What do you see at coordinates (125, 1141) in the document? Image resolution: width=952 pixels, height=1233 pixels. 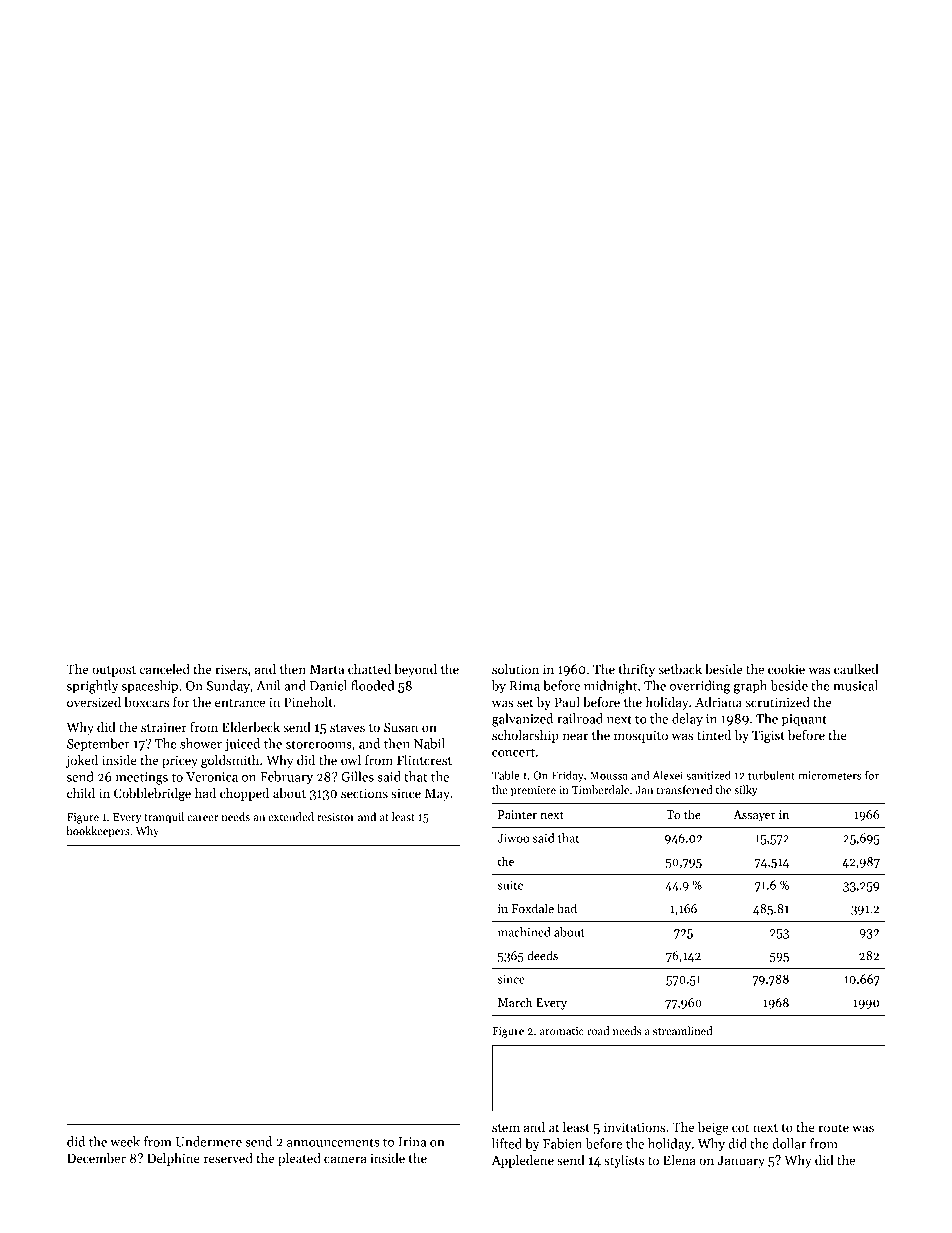 I see `week` at bounding box center [125, 1141].
